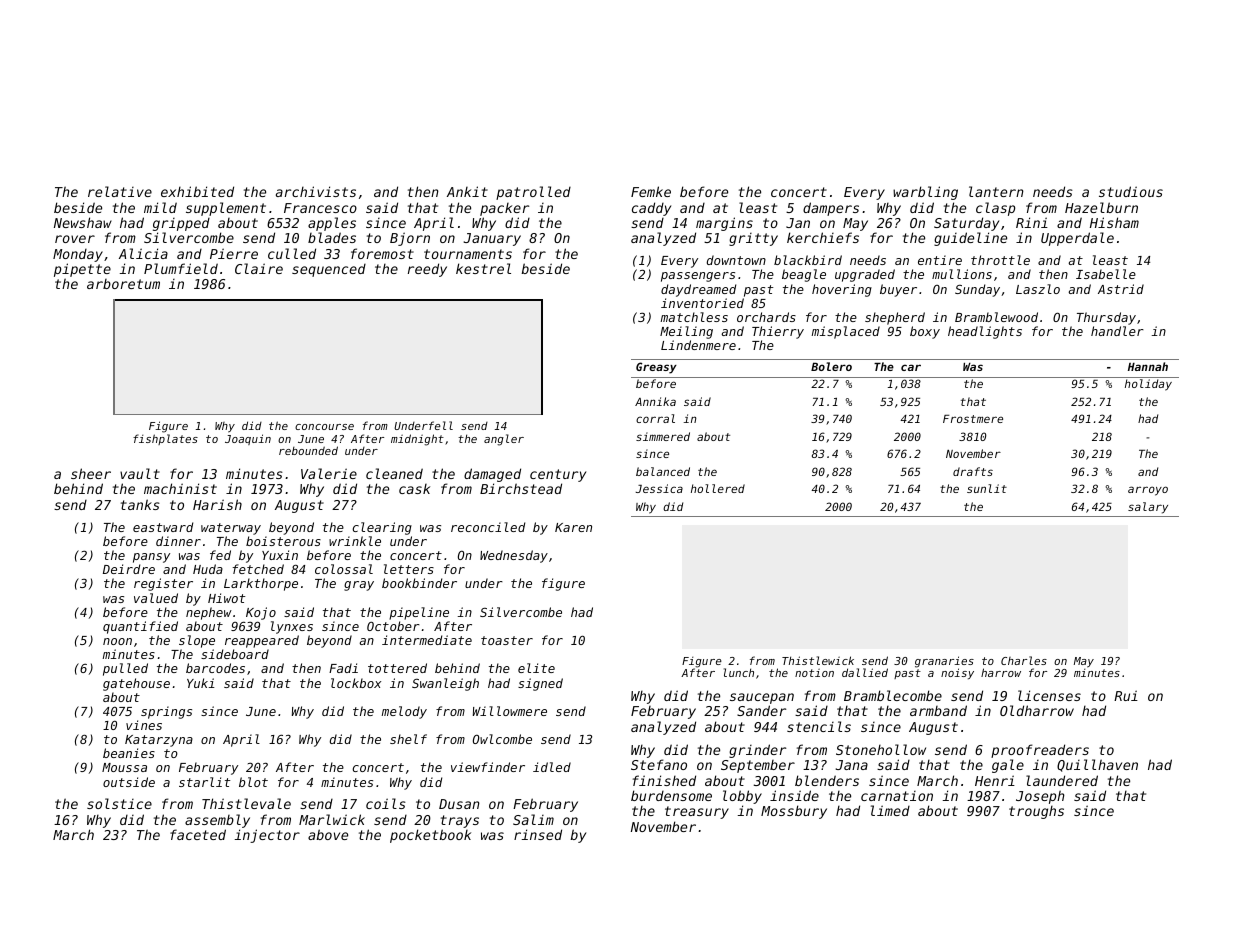  Describe the element at coordinates (483, 268) in the screenshot. I see `kestrel` at that location.
